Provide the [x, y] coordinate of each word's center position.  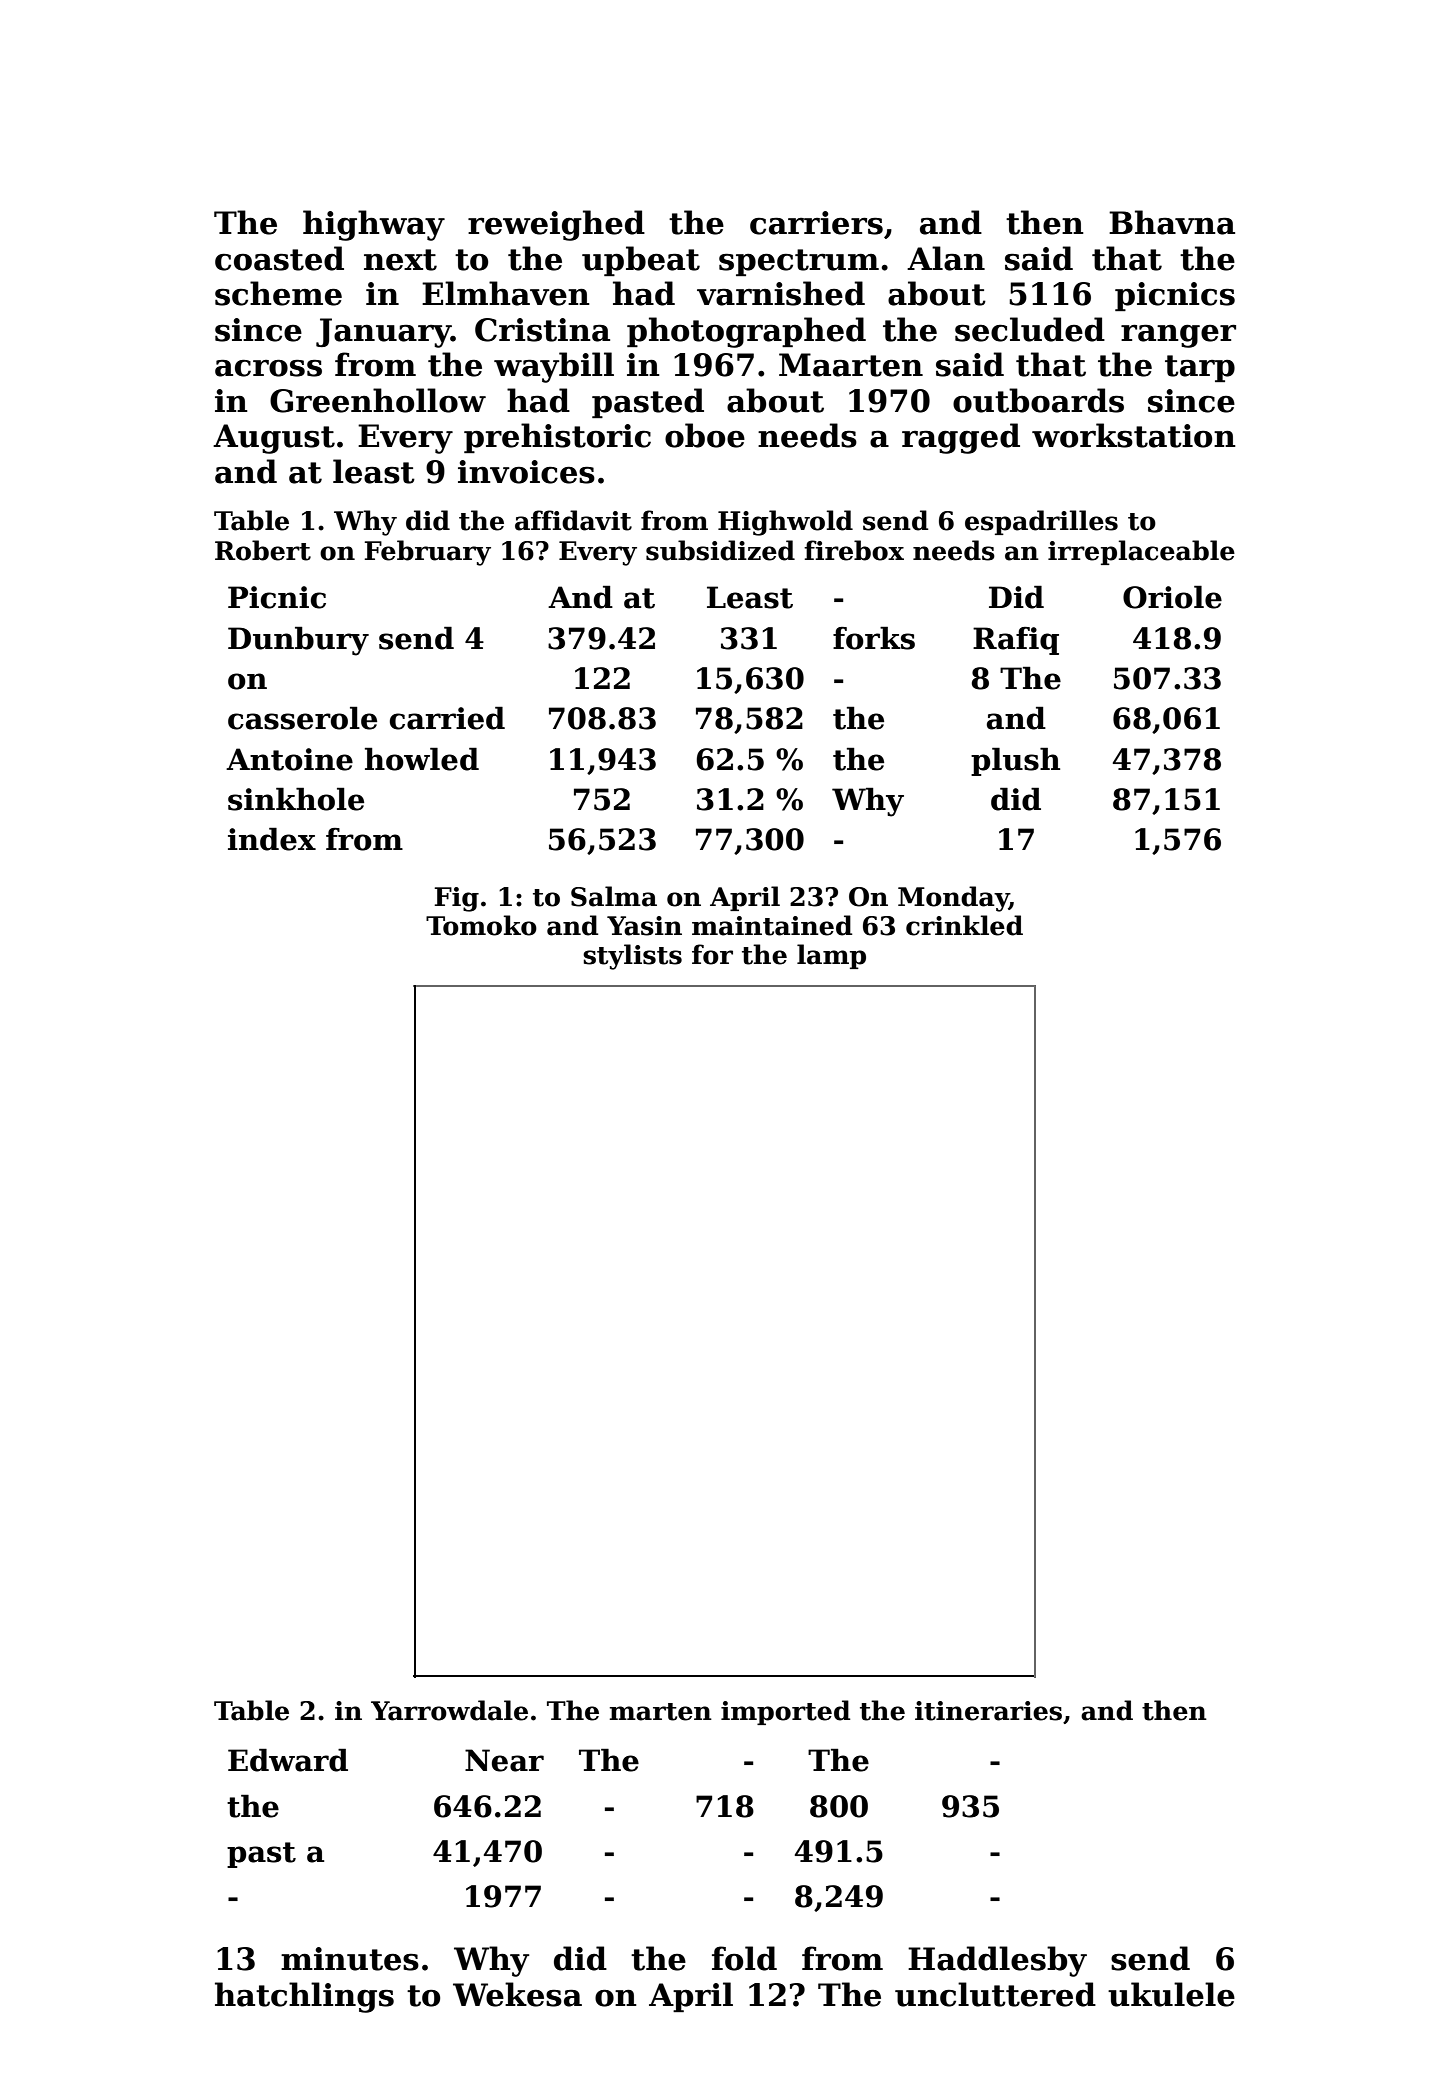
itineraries [988, 1711]
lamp [831, 956]
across [268, 368]
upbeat [641, 261]
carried [447, 718]
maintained [772, 925]
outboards [1038, 400]
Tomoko [481, 925]
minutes [350, 1959]
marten [661, 1712]
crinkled [964, 925]
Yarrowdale [449, 1710]
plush [1015, 761]
